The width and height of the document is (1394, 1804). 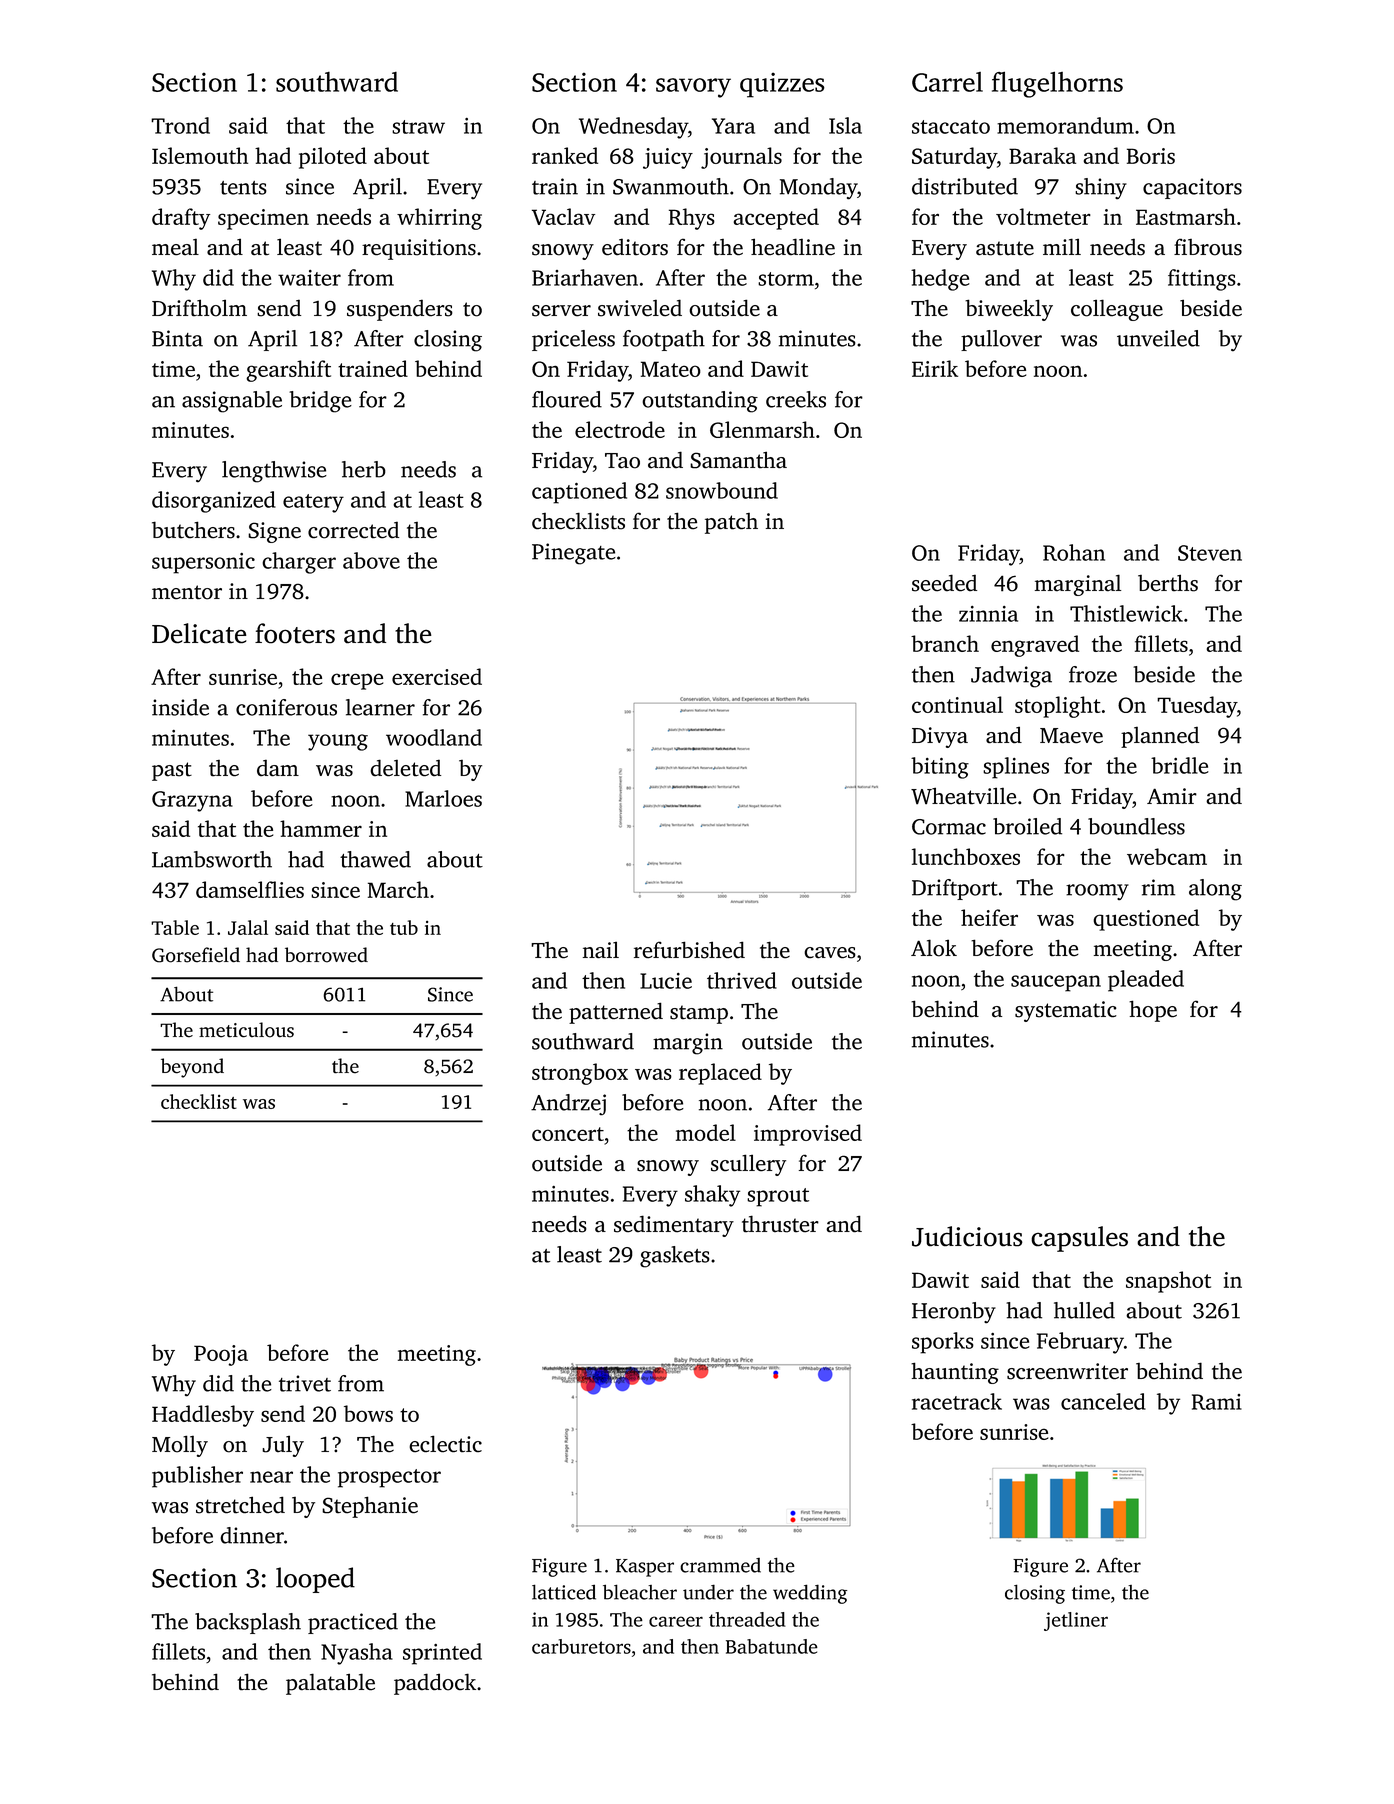 What do you see at coordinates (1153, 1011) in the document?
I see `hope` at bounding box center [1153, 1011].
